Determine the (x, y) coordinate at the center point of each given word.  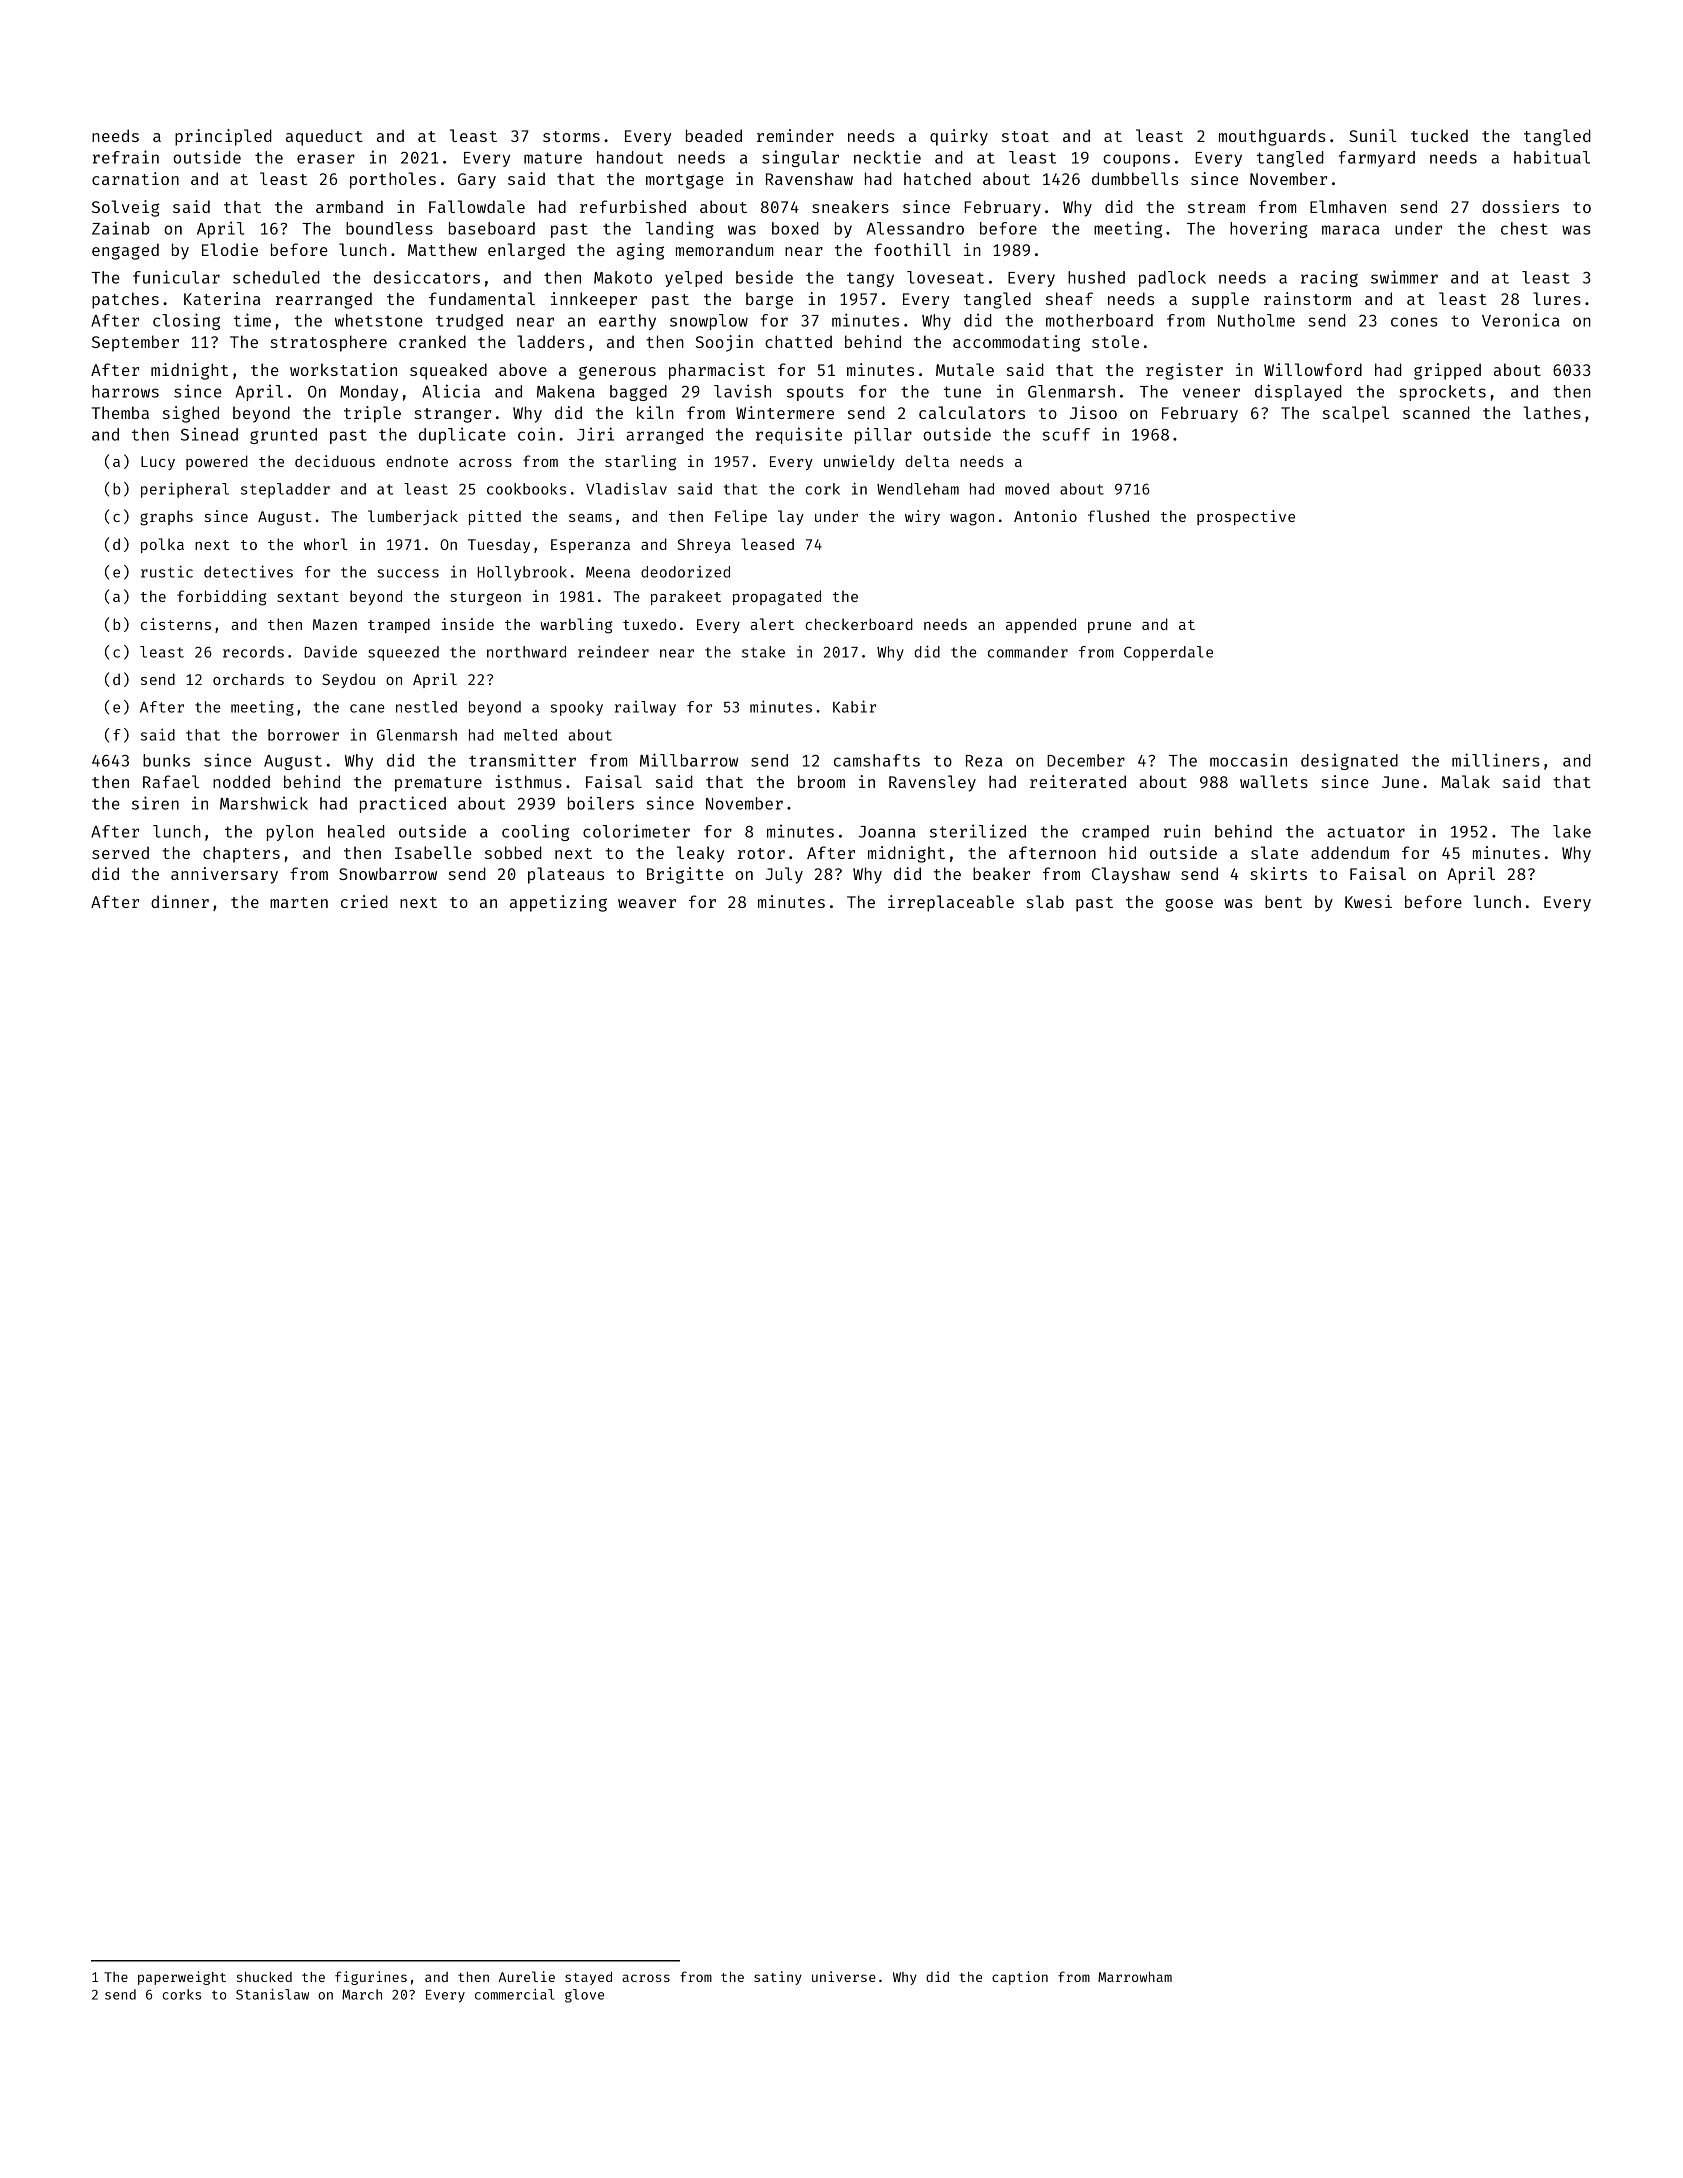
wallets (1274, 781)
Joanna (886, 832)
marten (299, 902)
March (362, 1994)
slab (1045, 901)
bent (1283, 901)
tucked (1439, 135)
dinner (180, 901)
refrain (126, 157)
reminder (795, 135)
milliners (1495, 760)
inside (468, 624)
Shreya (704, 545)
